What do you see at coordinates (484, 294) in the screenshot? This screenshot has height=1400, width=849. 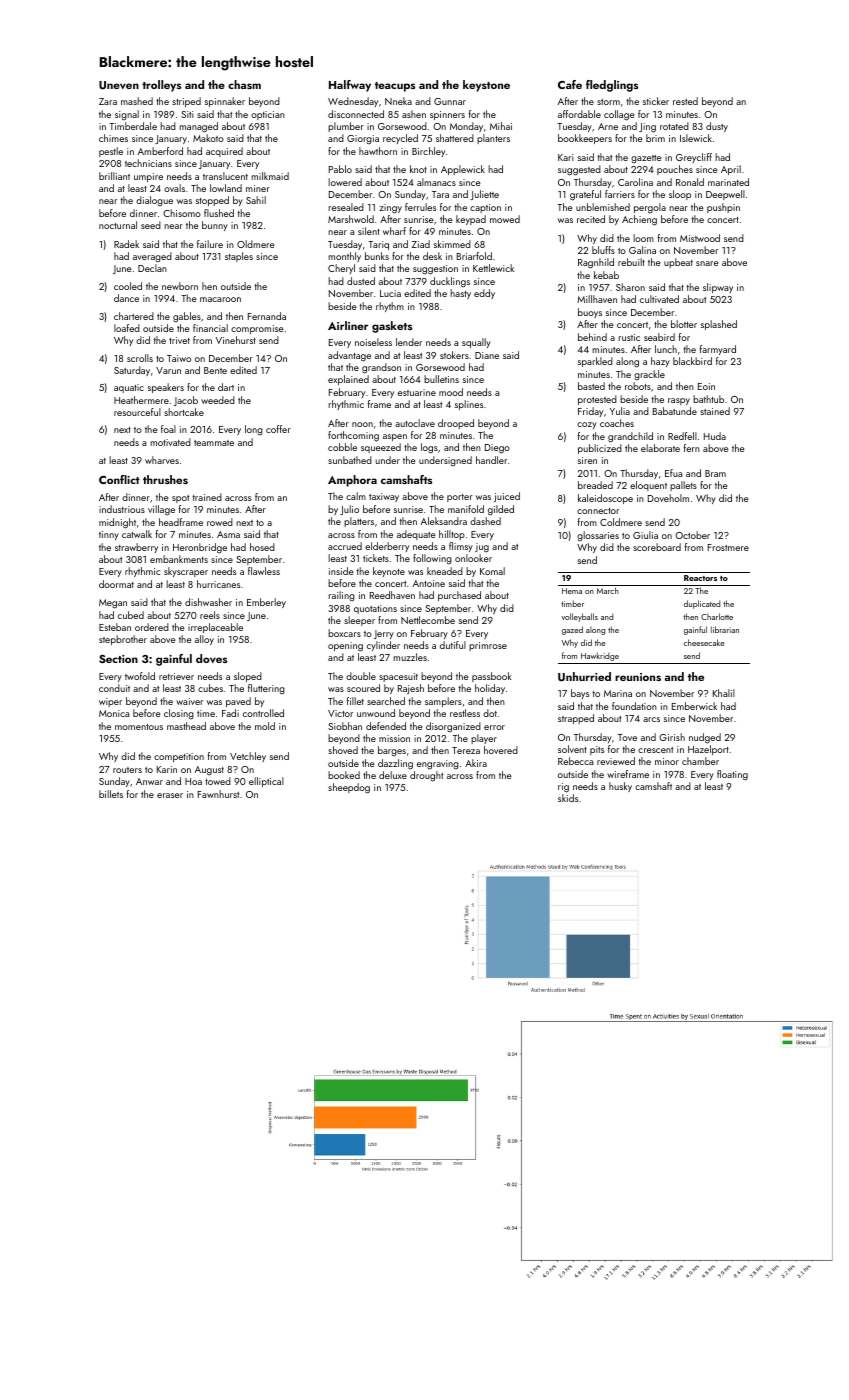 I see `eddy` at bounding box center [484, 294].
